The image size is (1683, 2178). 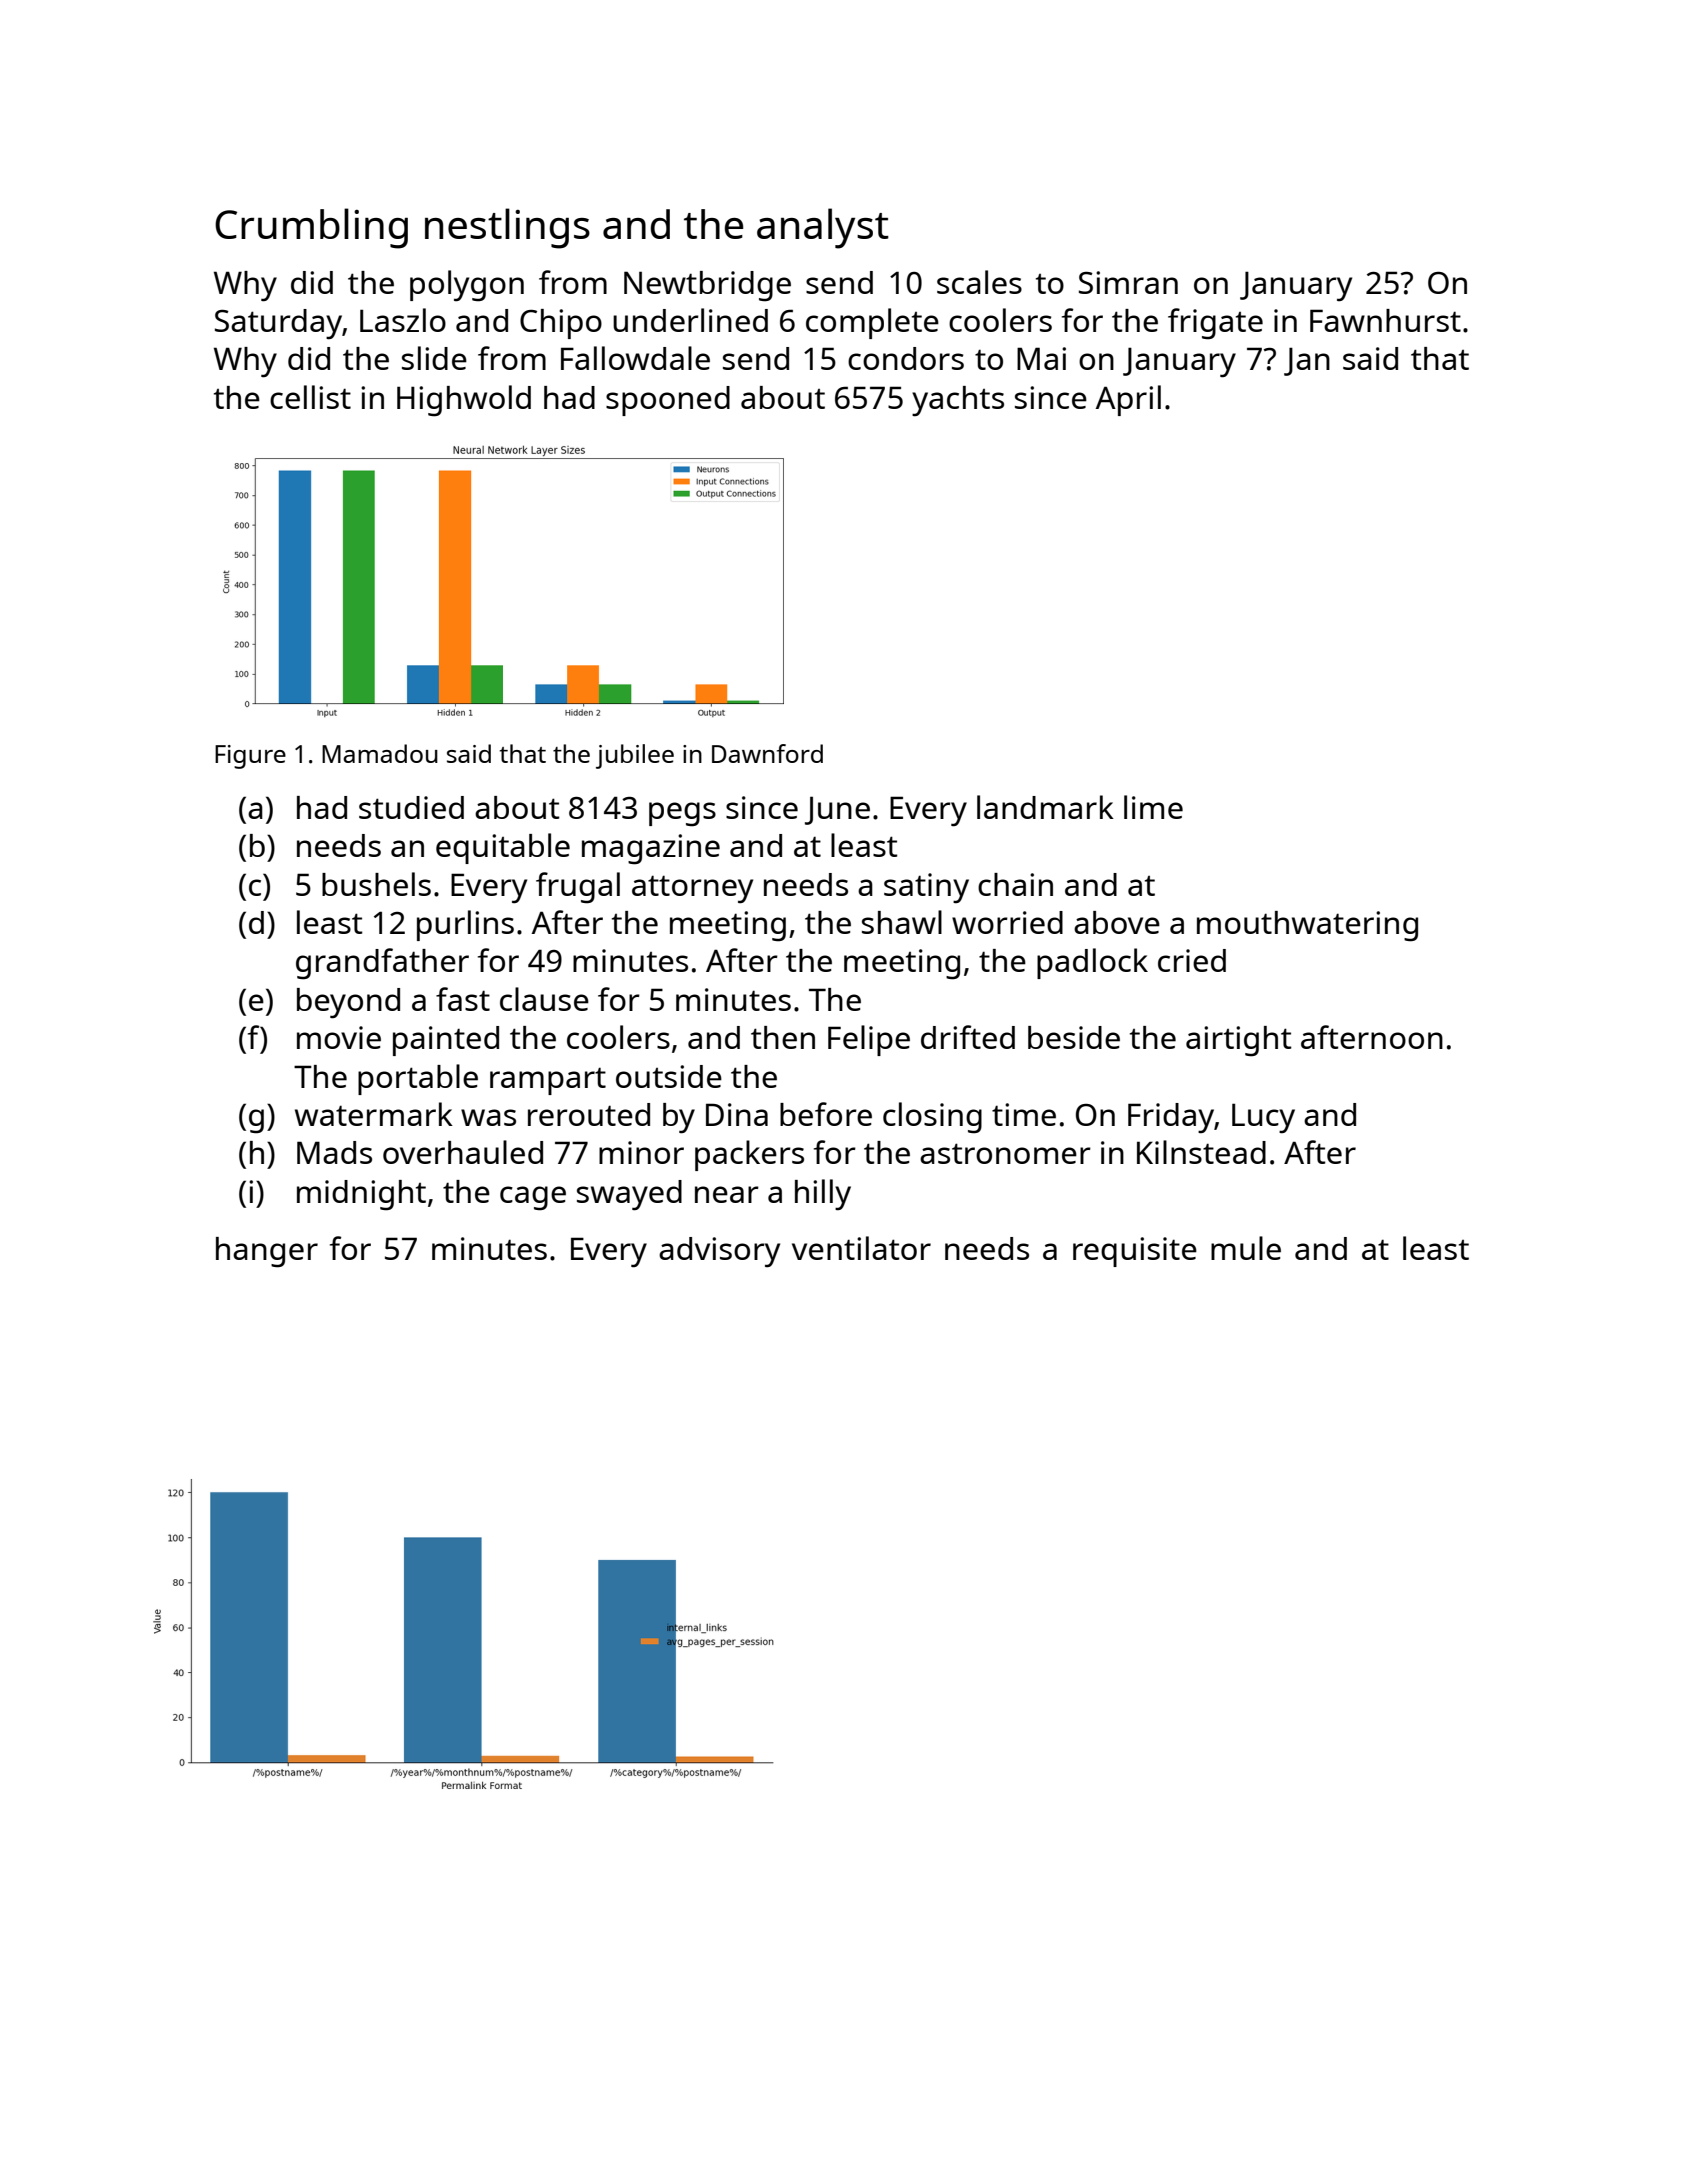 I want to click on cellist, so click(x=310, y=397).
